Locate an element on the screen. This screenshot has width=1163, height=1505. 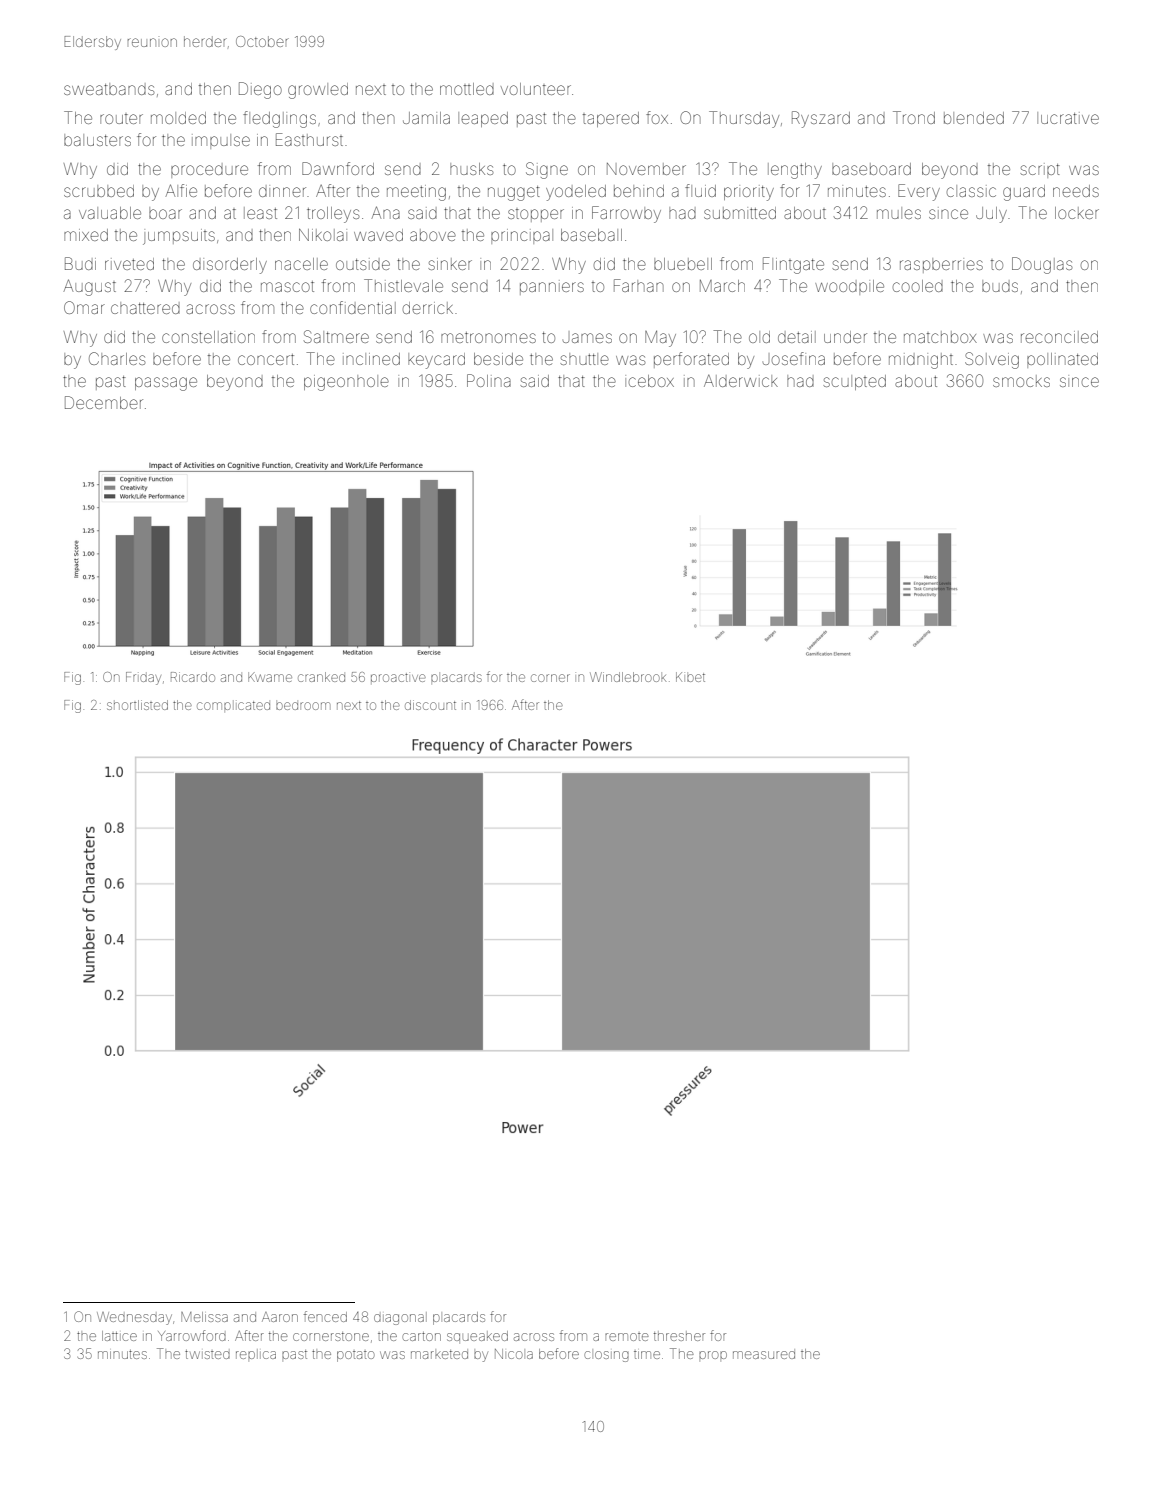
disorderly is located at coordinates (230, 266).
